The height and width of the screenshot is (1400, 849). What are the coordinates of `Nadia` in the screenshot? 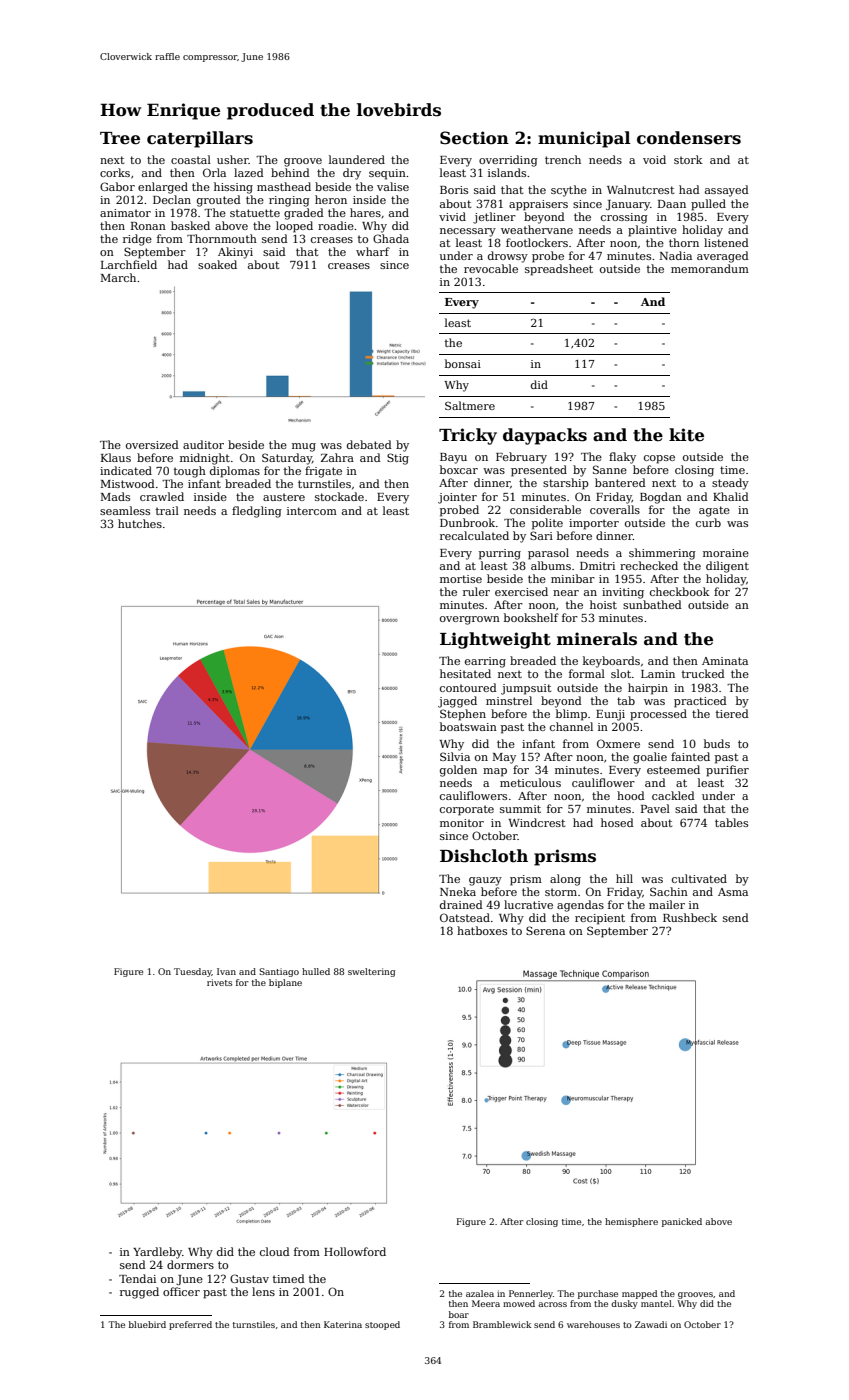 It's located at (675, 255).
